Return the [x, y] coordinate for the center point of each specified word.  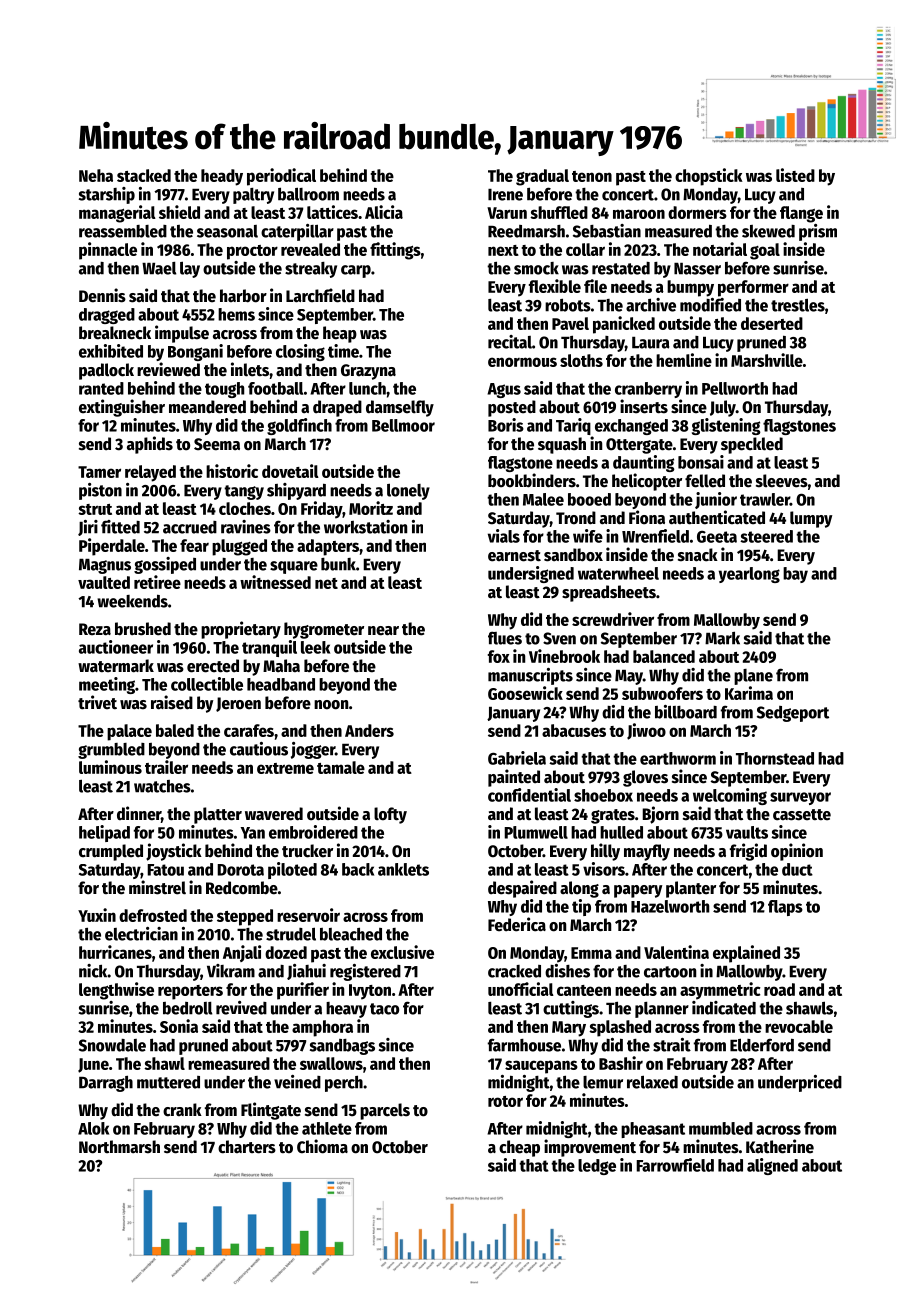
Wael [159, 268]
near [383, 631]
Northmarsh [119, 1147]
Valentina [676, 952]
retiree [157, 582]
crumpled [111, 852]
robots [568, 305]
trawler [765, 499]
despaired [522, 889]
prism [818, 232]
